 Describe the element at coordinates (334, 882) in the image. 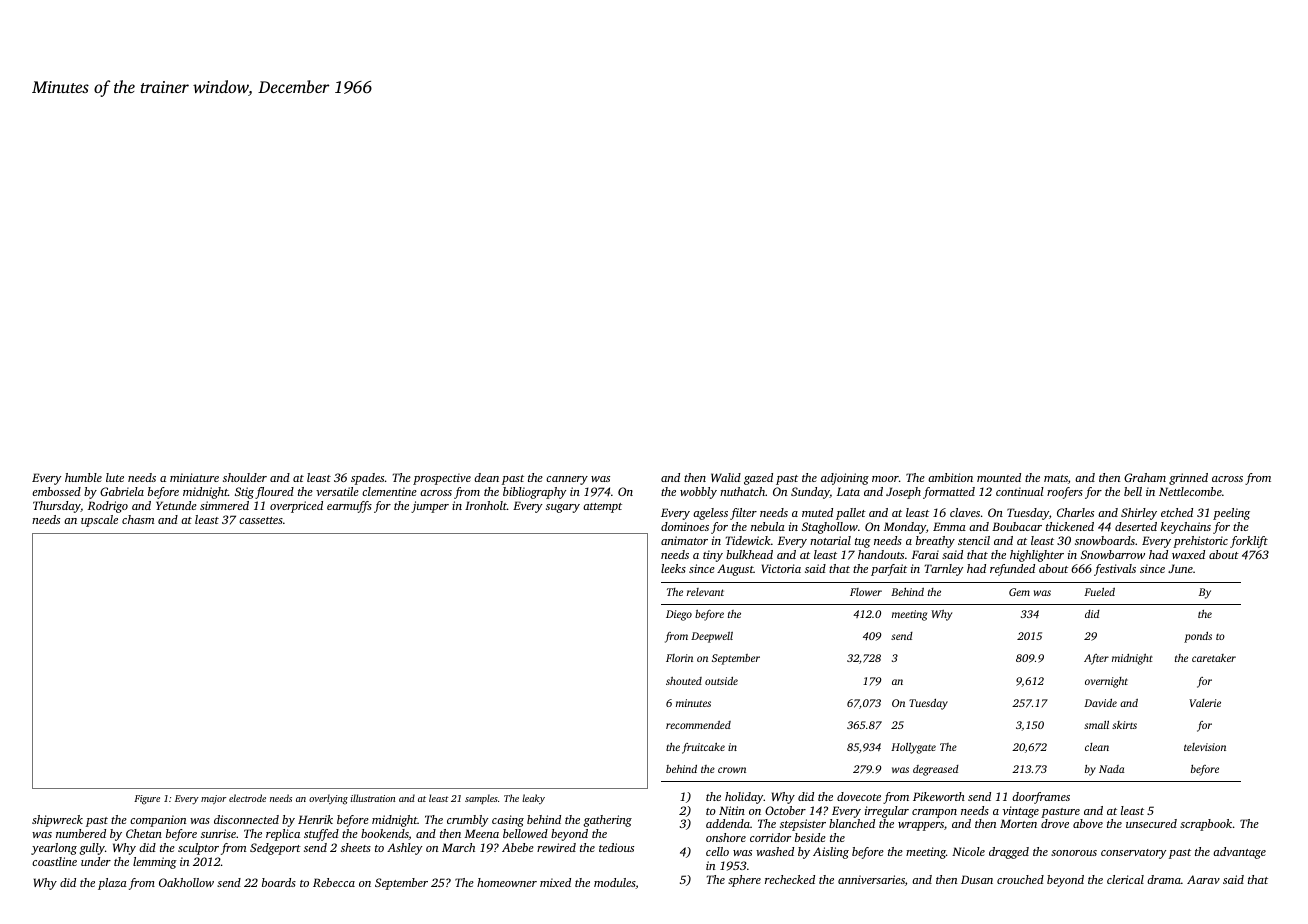

I see `Rebecca` at that location.
